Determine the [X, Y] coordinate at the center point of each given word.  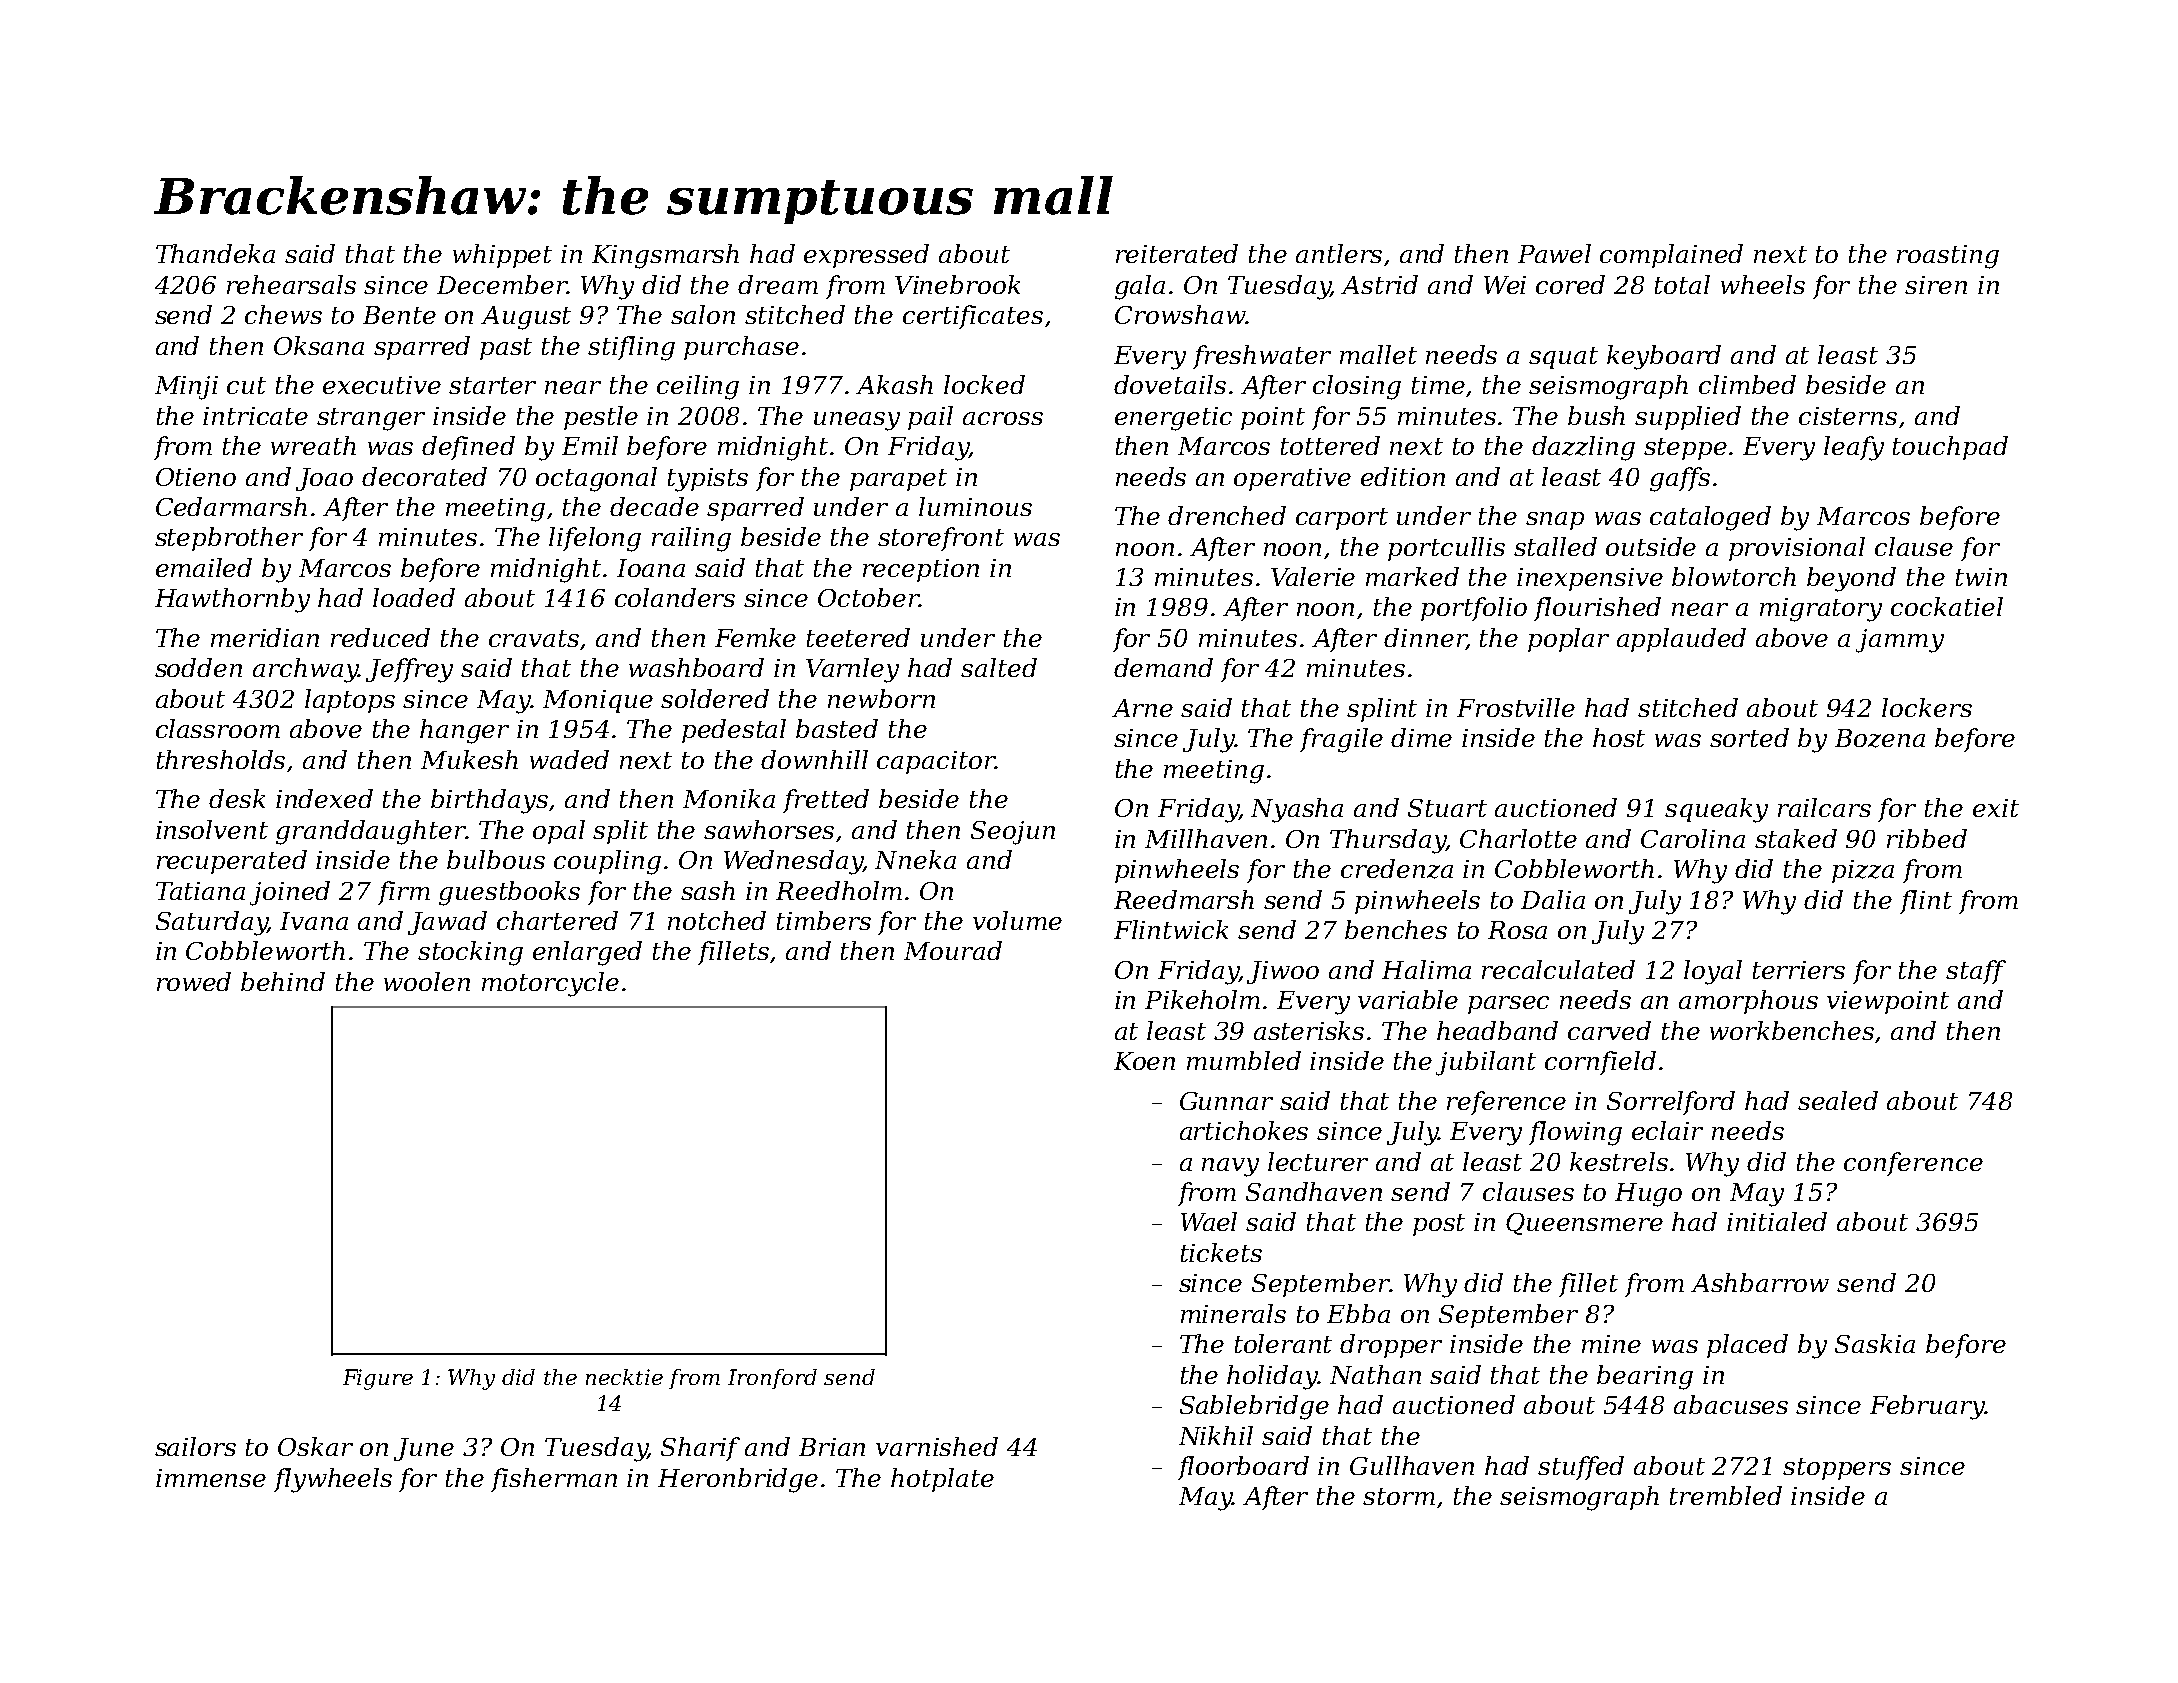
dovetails [1170, 384]
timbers [824, 920]
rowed [194, 981]
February [1927, 1407]
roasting [1948, 257]
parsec [1508, 1005]
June [424, 1449]
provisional [1797, 549]
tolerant [1283, 1343]
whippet [502, 256]
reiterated [1177, 253]
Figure [378, 1379]
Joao [324, 479]
